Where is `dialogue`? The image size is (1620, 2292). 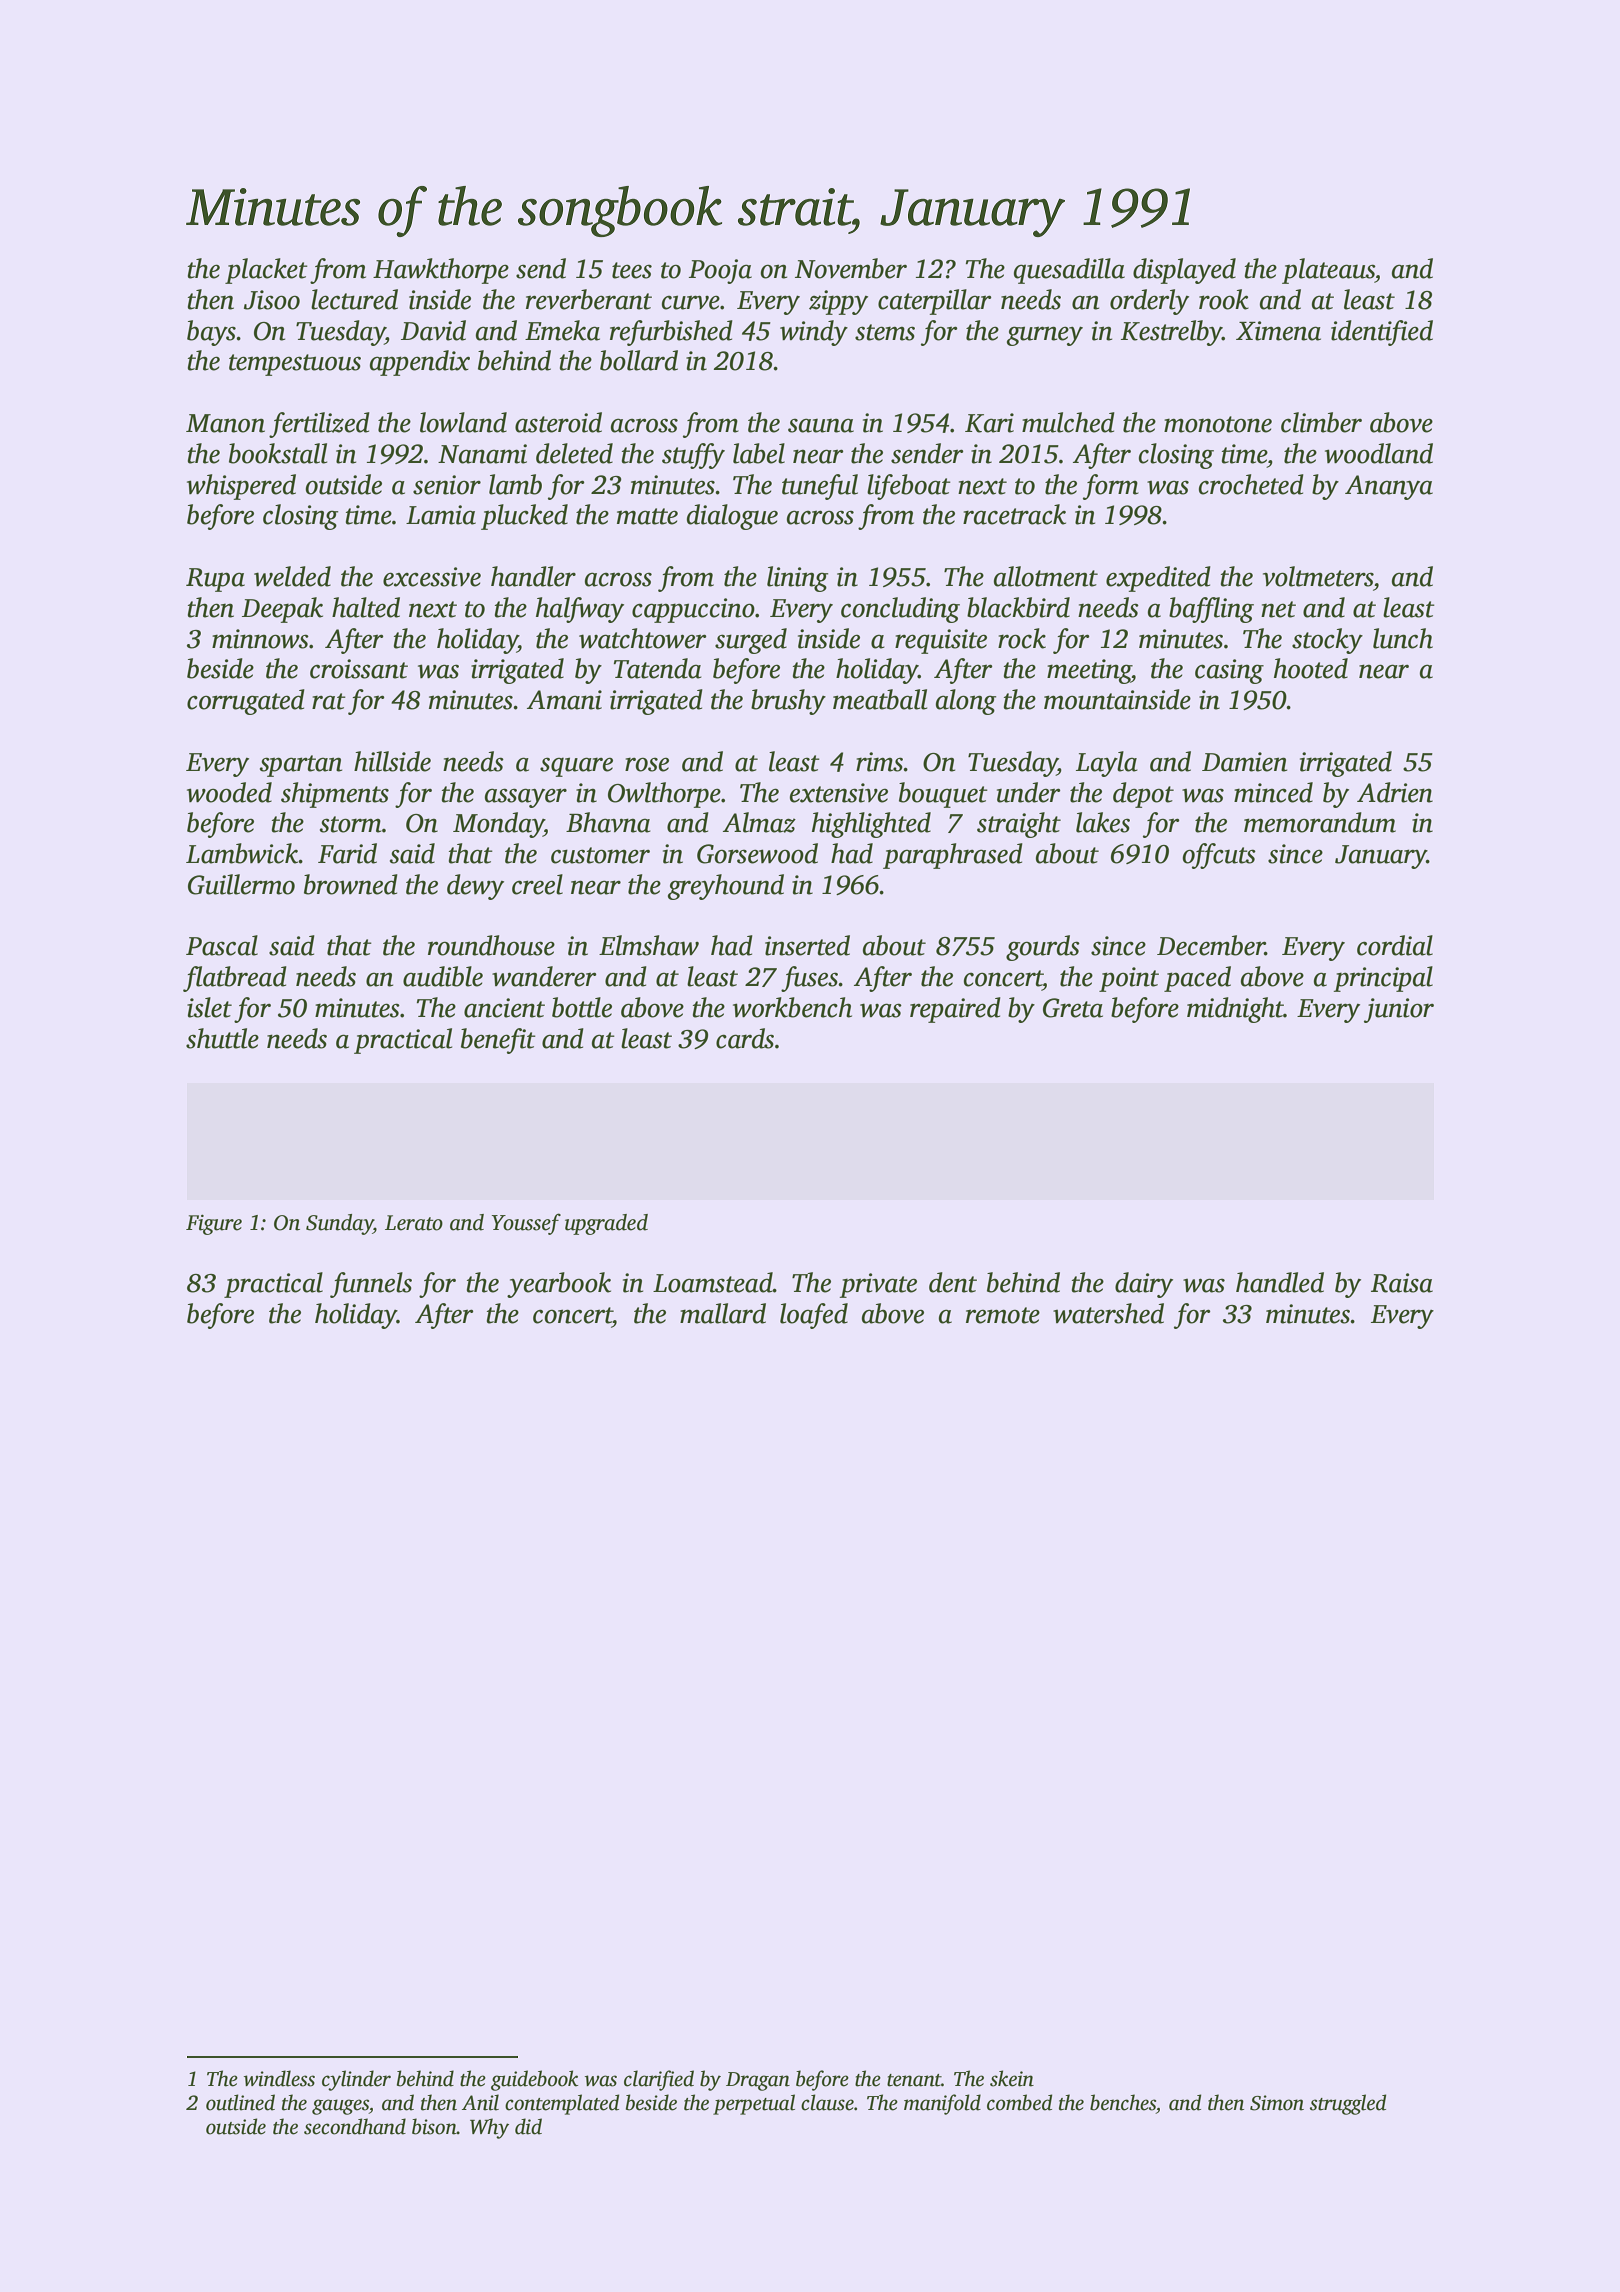
dialogue is located at coordinates (732, 517).
